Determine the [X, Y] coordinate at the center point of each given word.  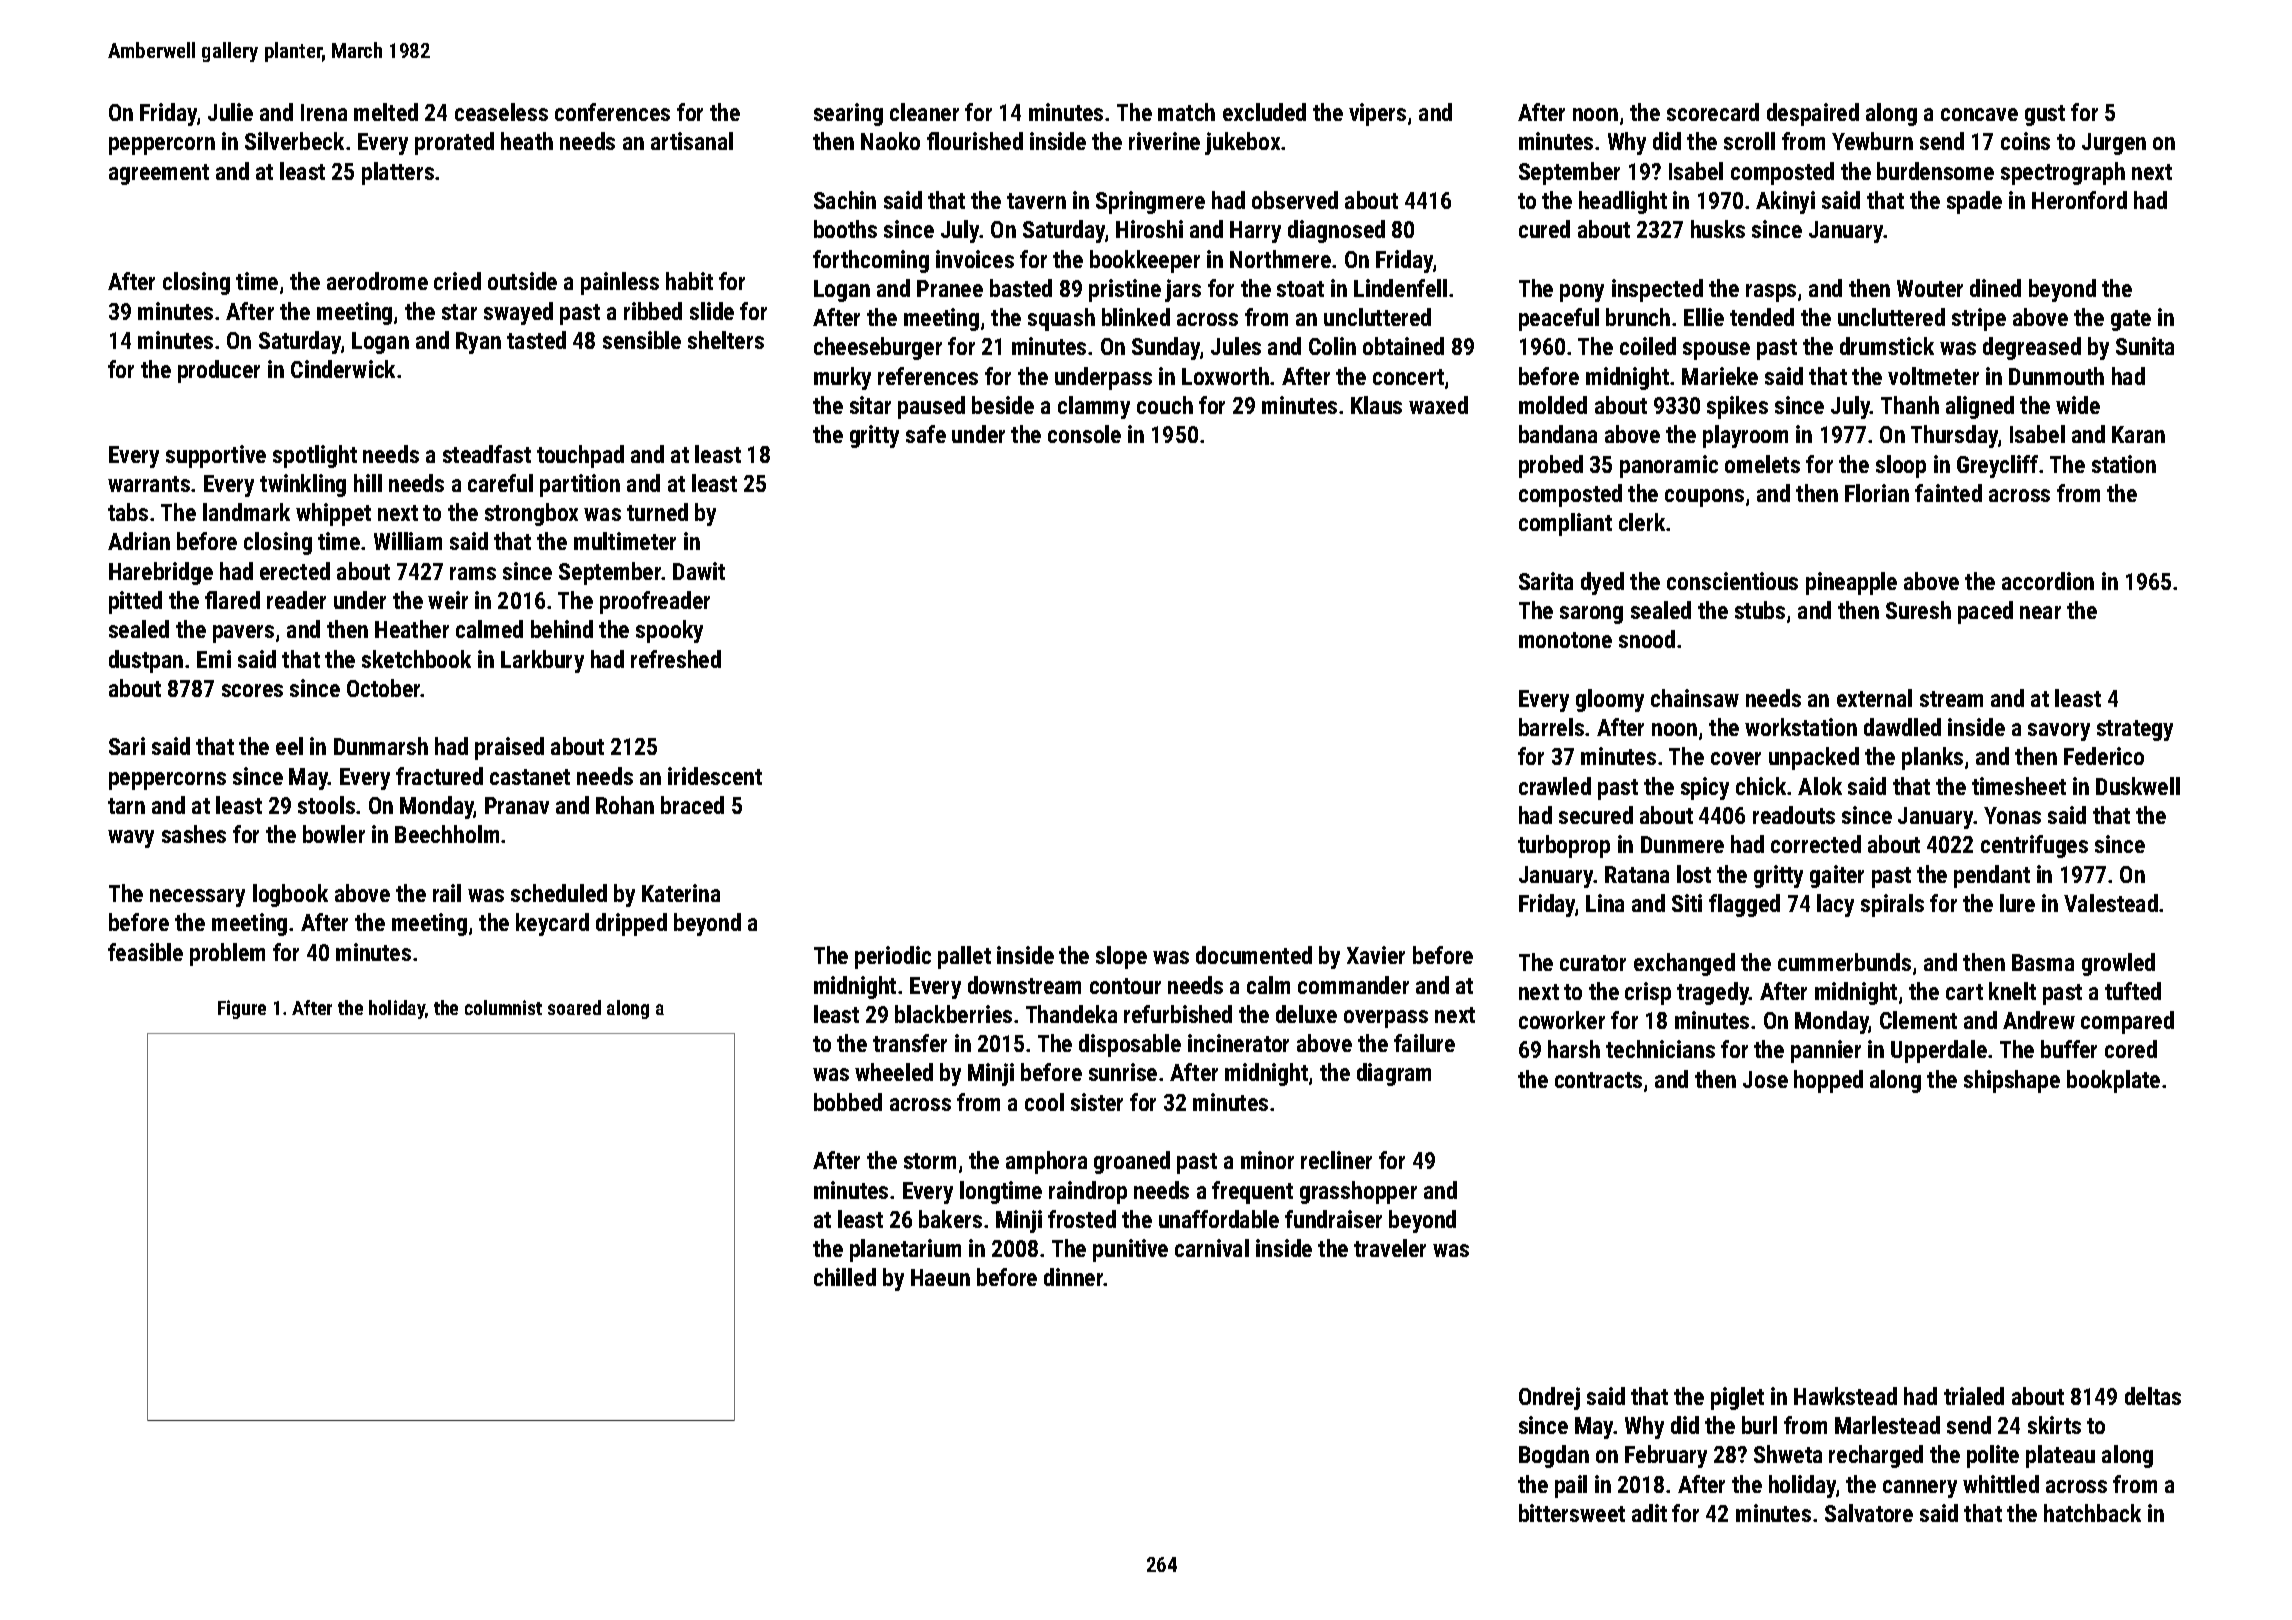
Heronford [2079, 200]
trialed [1974, 1396]
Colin [1332, 346]
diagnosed [1336, 231]
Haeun [940, 1277]
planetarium [905, 1250]
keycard [552, 924]
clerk [1642, 522]
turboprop [1564, 846]
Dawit [699, 571]
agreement [159, 174]
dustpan [146, 661]
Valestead [2111, 903]
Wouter [1930, 288]
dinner [1074, 1277]
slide [712, 311]
